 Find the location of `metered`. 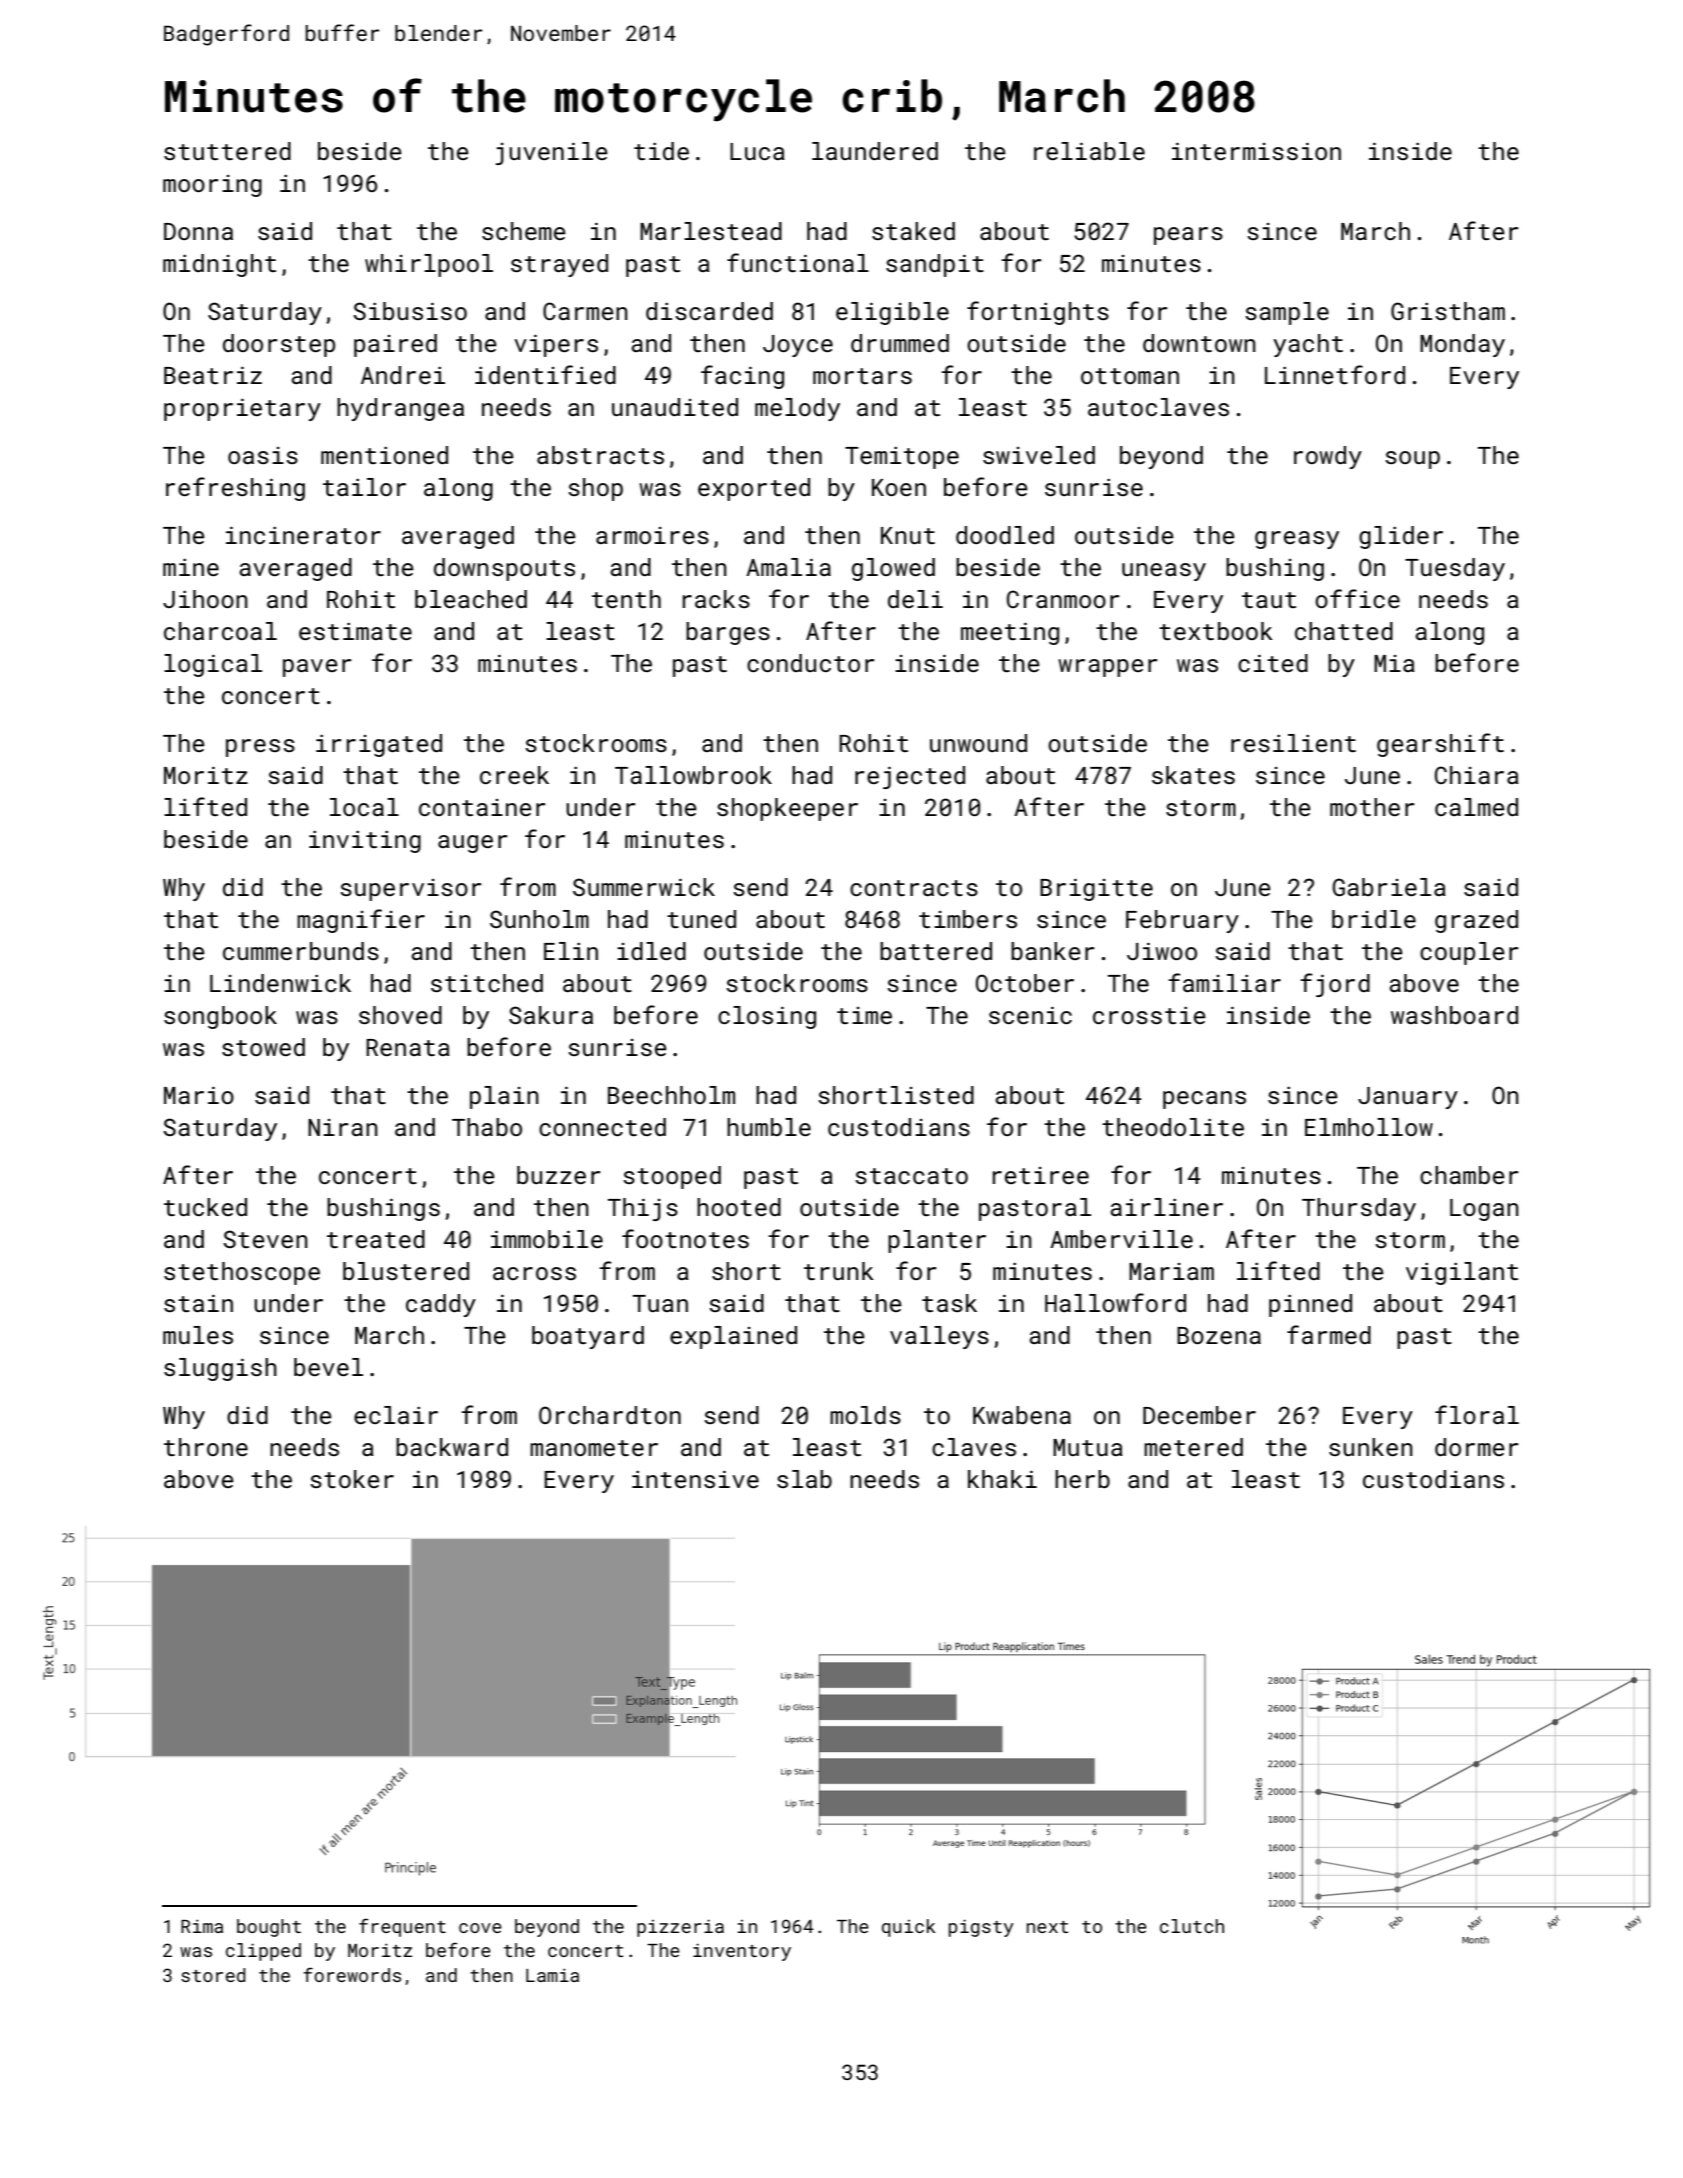

metered is located at coordinates (1193, 1447).
